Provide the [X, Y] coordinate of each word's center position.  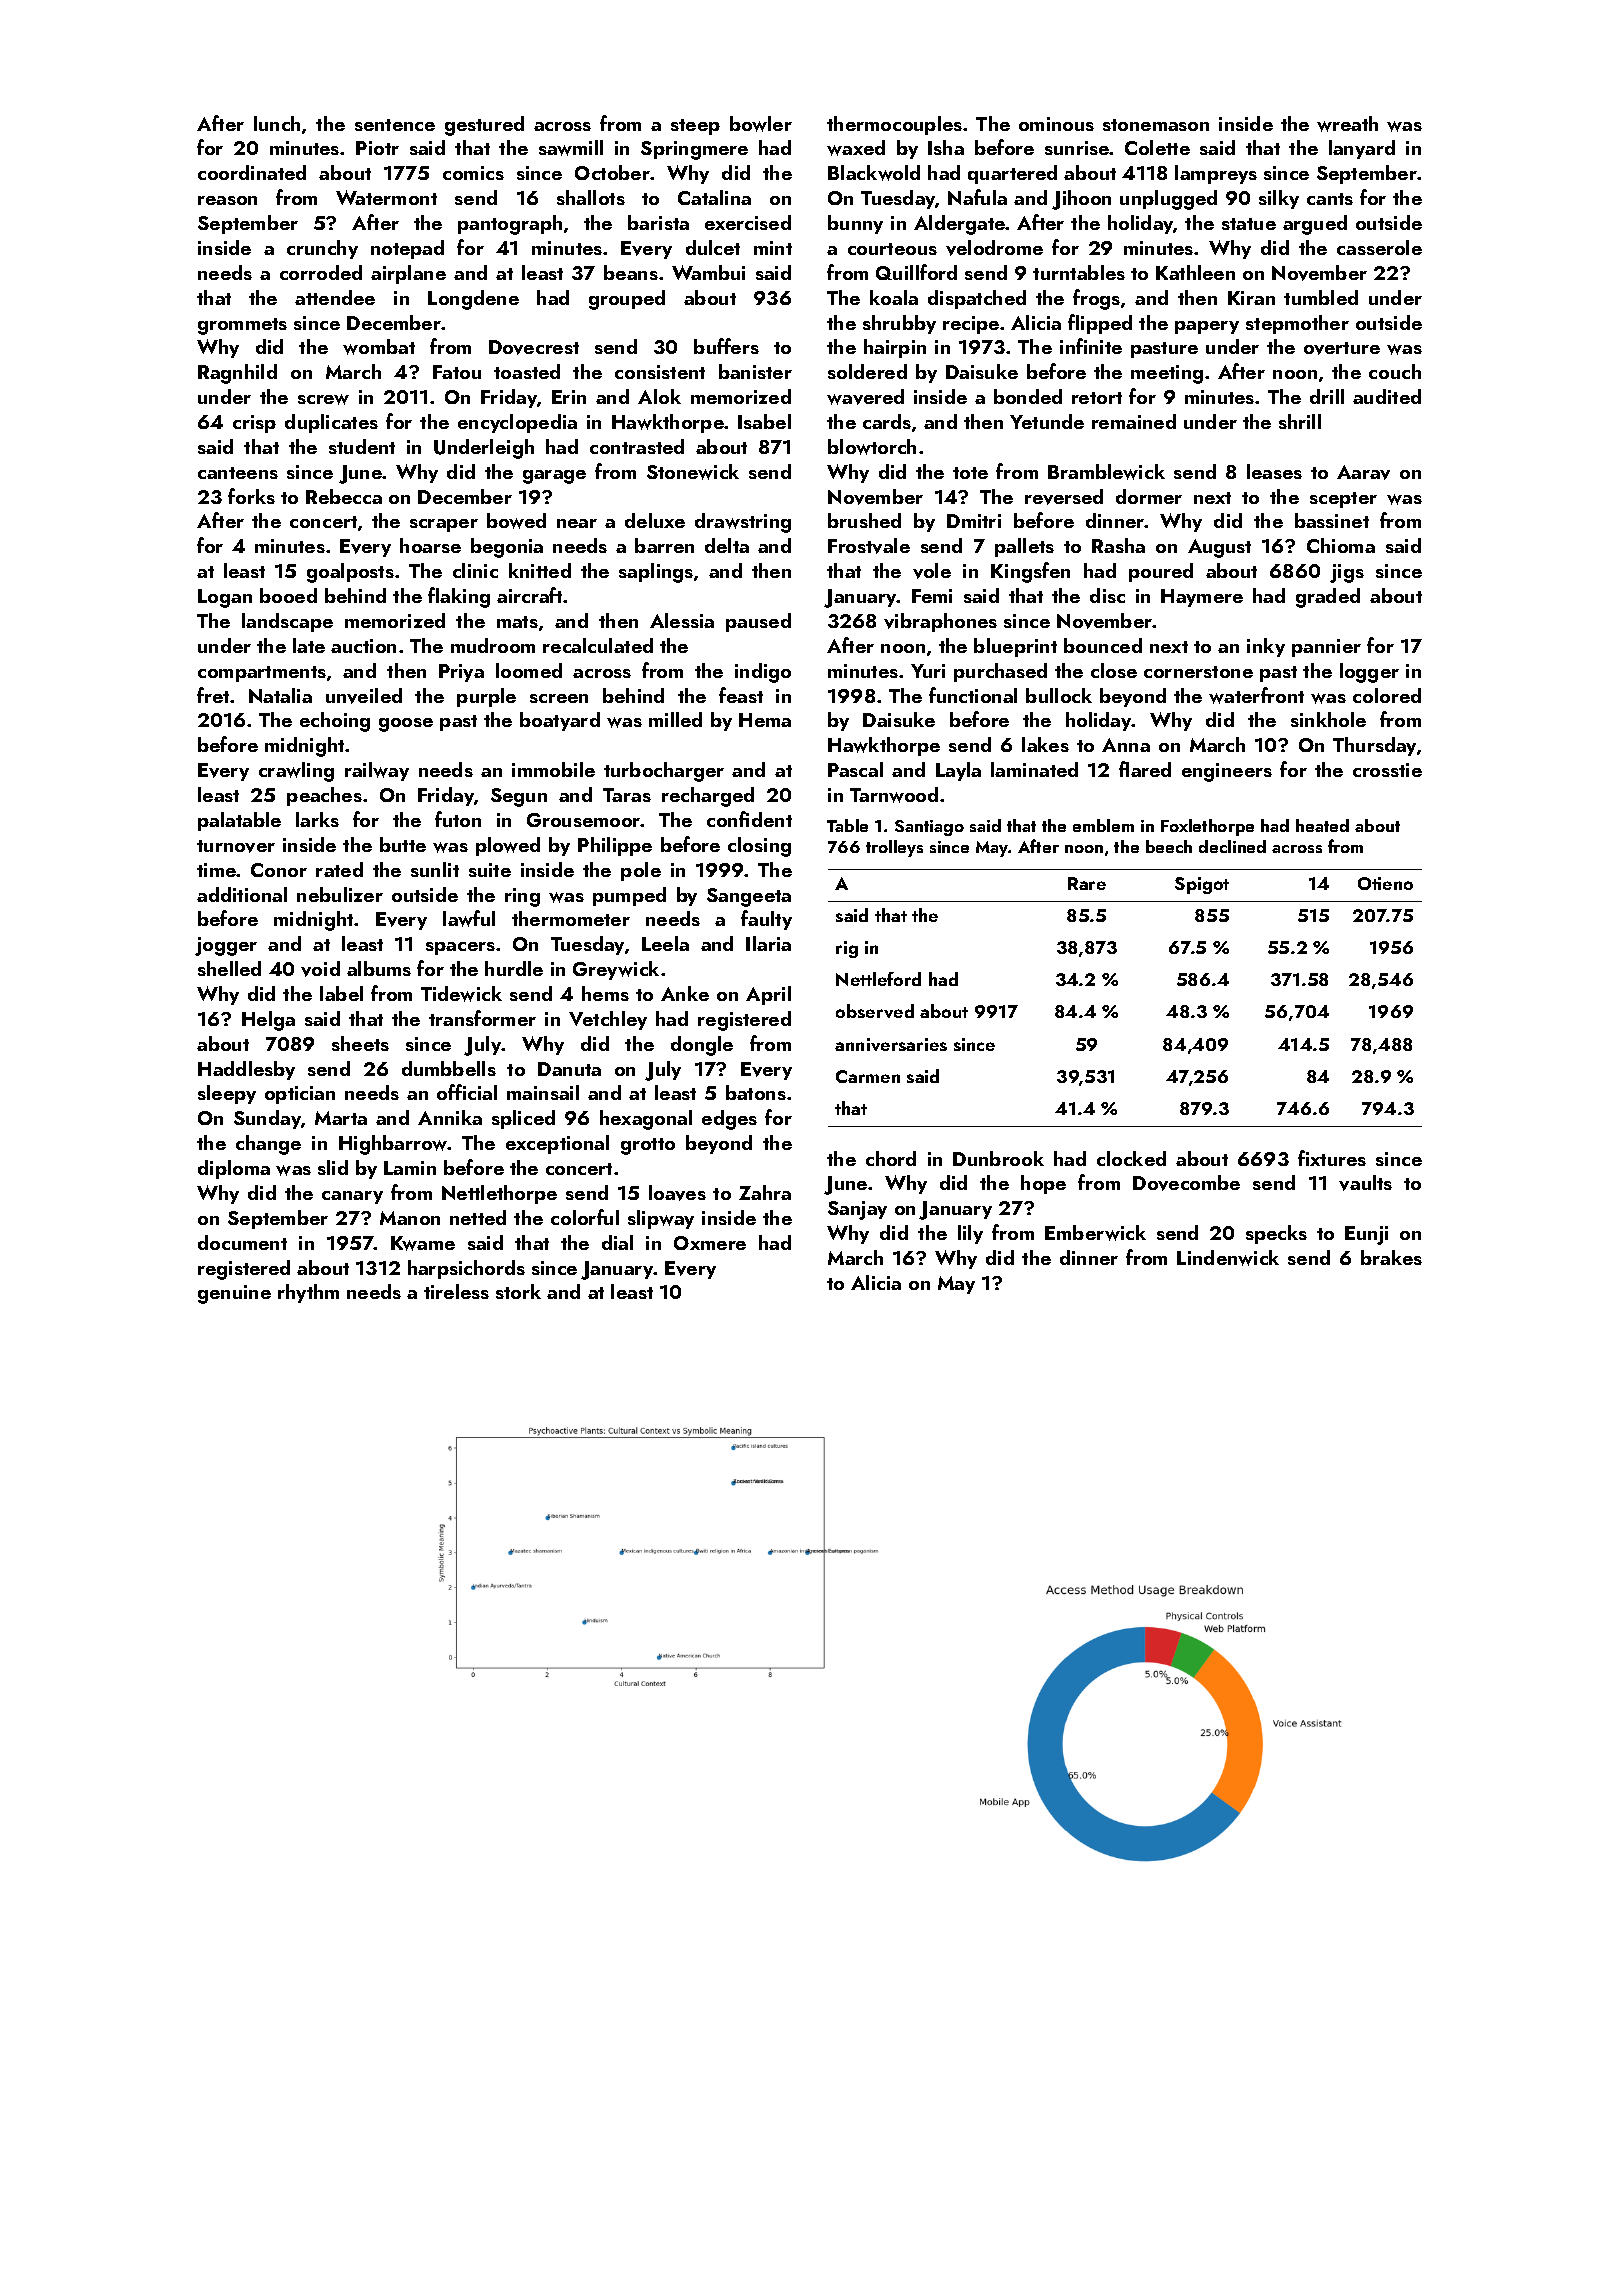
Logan [225, 598]
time [217, 870]
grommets [242, 326]
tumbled [1321, 297]
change [268, 1145]
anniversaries [891, 1044]
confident [749, 819]
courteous [892, 249]
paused [758, 622]
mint [773, 248]
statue [1249, 224]
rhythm [308, 1293]
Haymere [1202, 598]
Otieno [1385, 883]
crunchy [322, 249]
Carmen [868, 1076]
